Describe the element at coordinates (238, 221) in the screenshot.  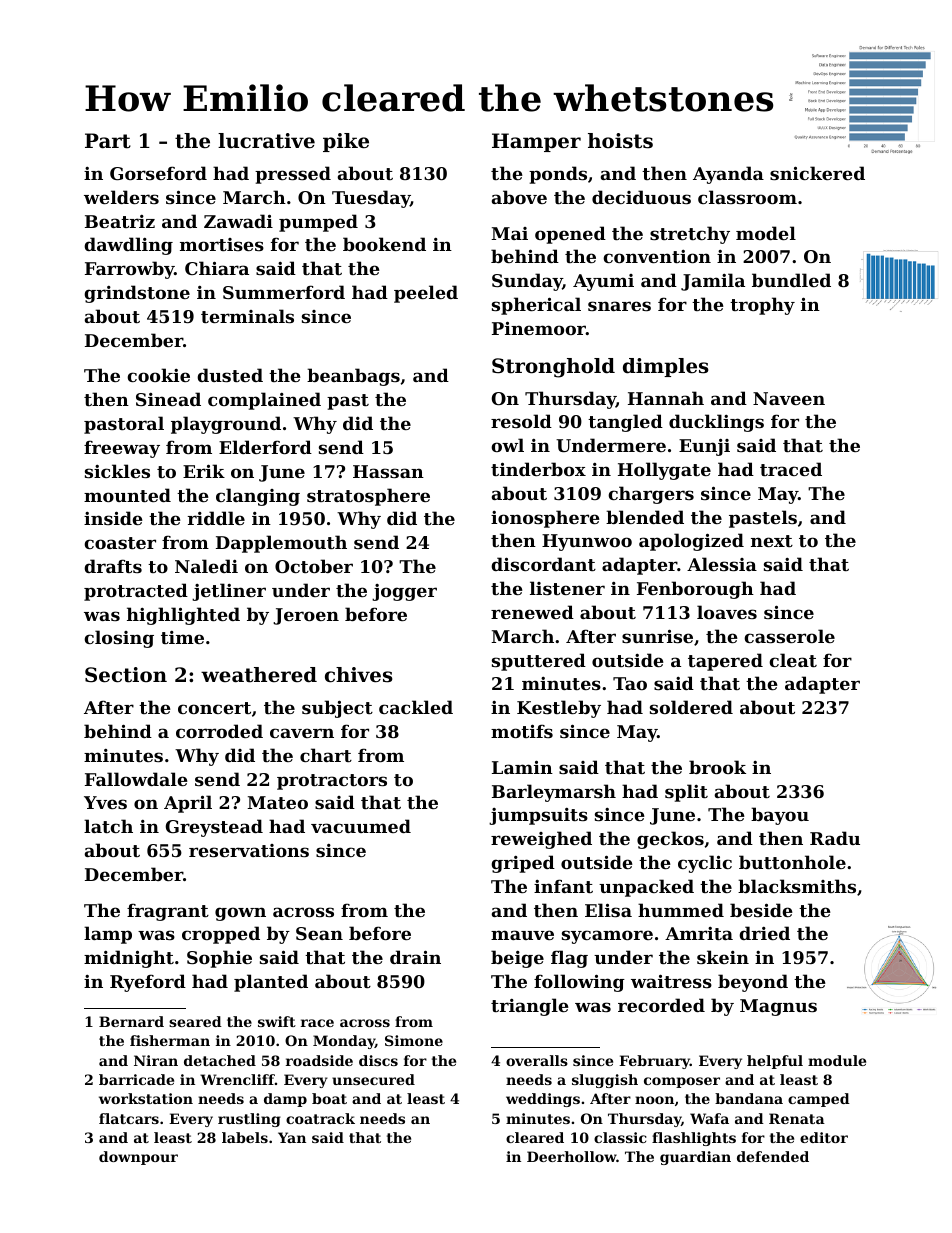
I see `Zawadi` at that location.
